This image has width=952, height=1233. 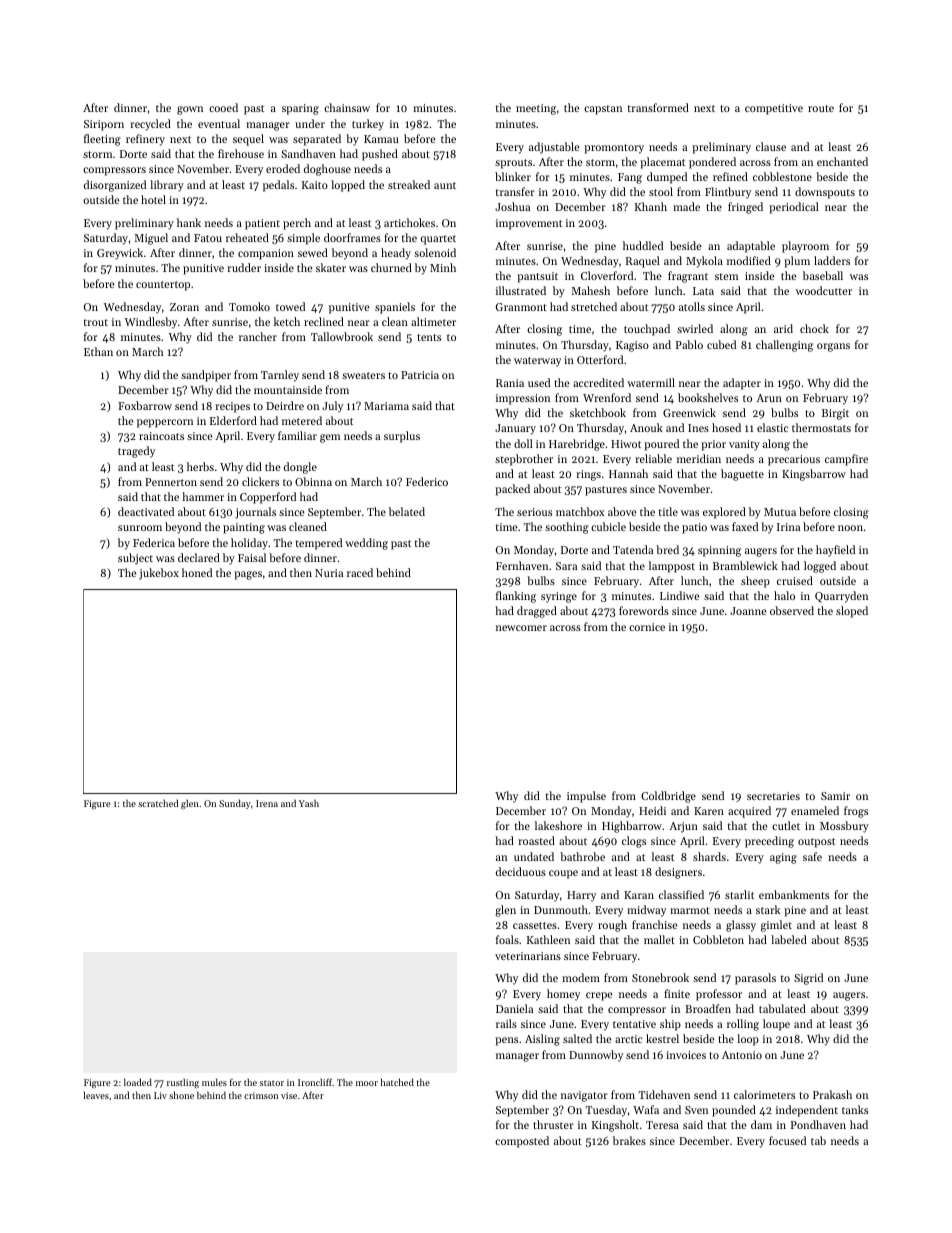 What do you see at coordinates (214, 1082) in the image?
I see `mules` at bounding box center [214, 1082].
